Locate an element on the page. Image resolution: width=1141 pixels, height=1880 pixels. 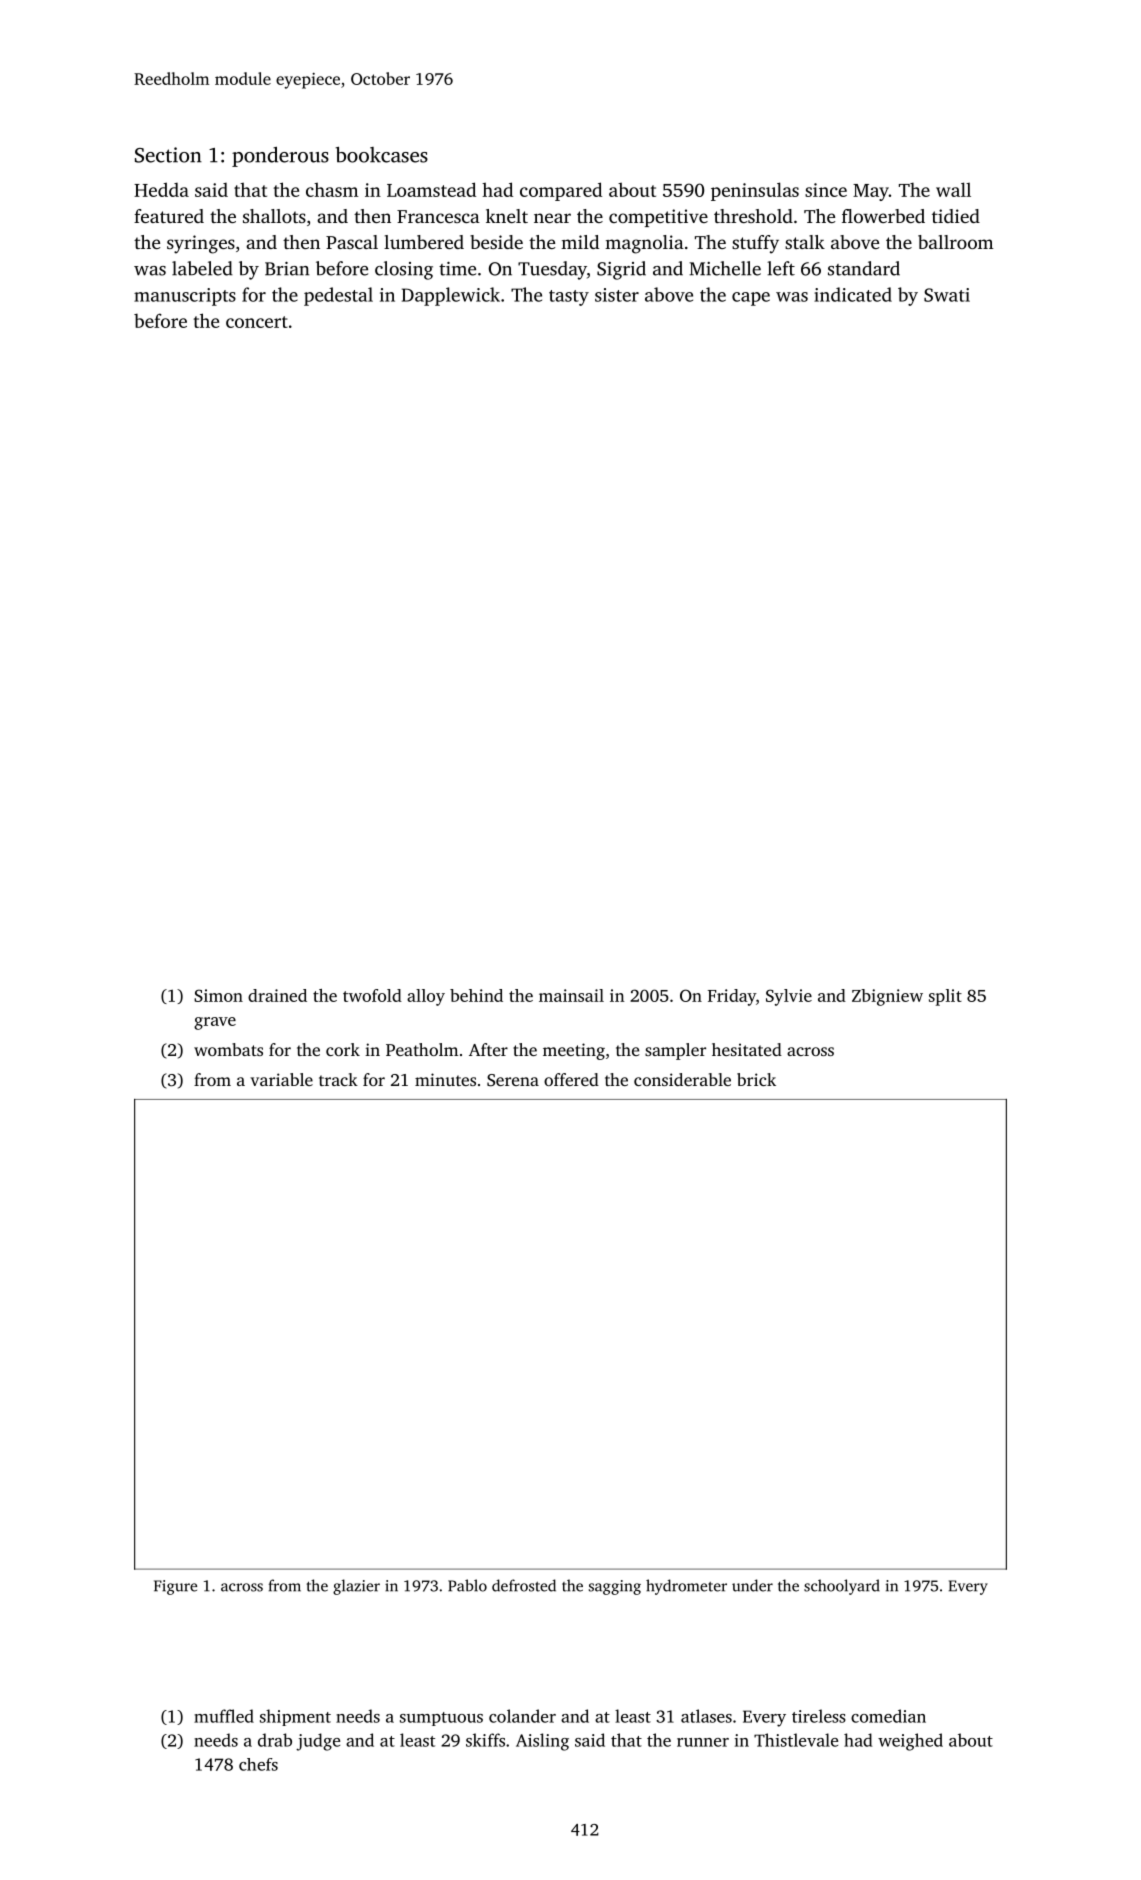
Sylvie is located at coordinates (789, 997).
